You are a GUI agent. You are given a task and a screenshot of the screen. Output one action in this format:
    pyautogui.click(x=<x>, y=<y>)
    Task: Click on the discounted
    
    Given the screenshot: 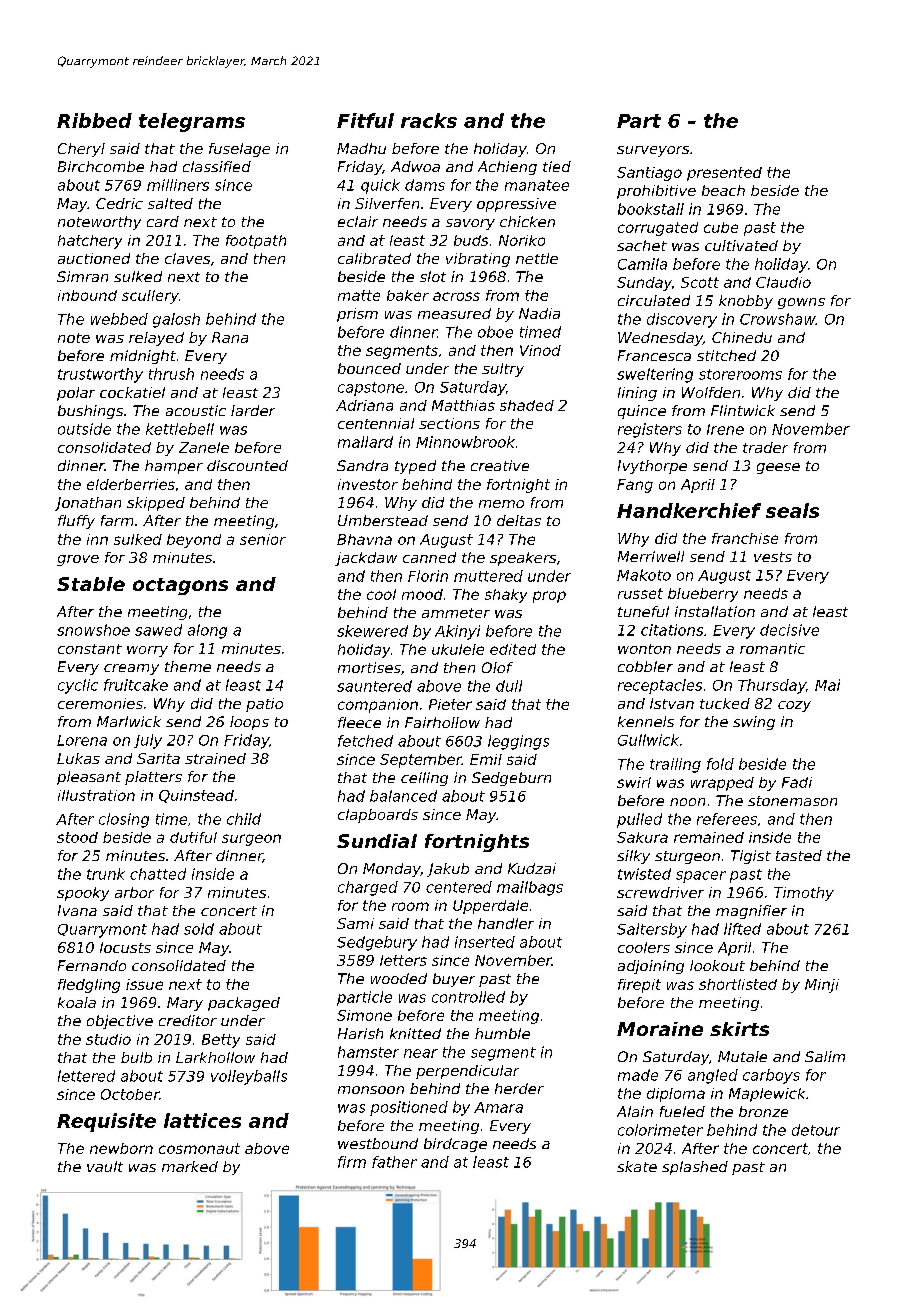 What is the action you would take?
    pyautogui.click(x=247, y=465)
